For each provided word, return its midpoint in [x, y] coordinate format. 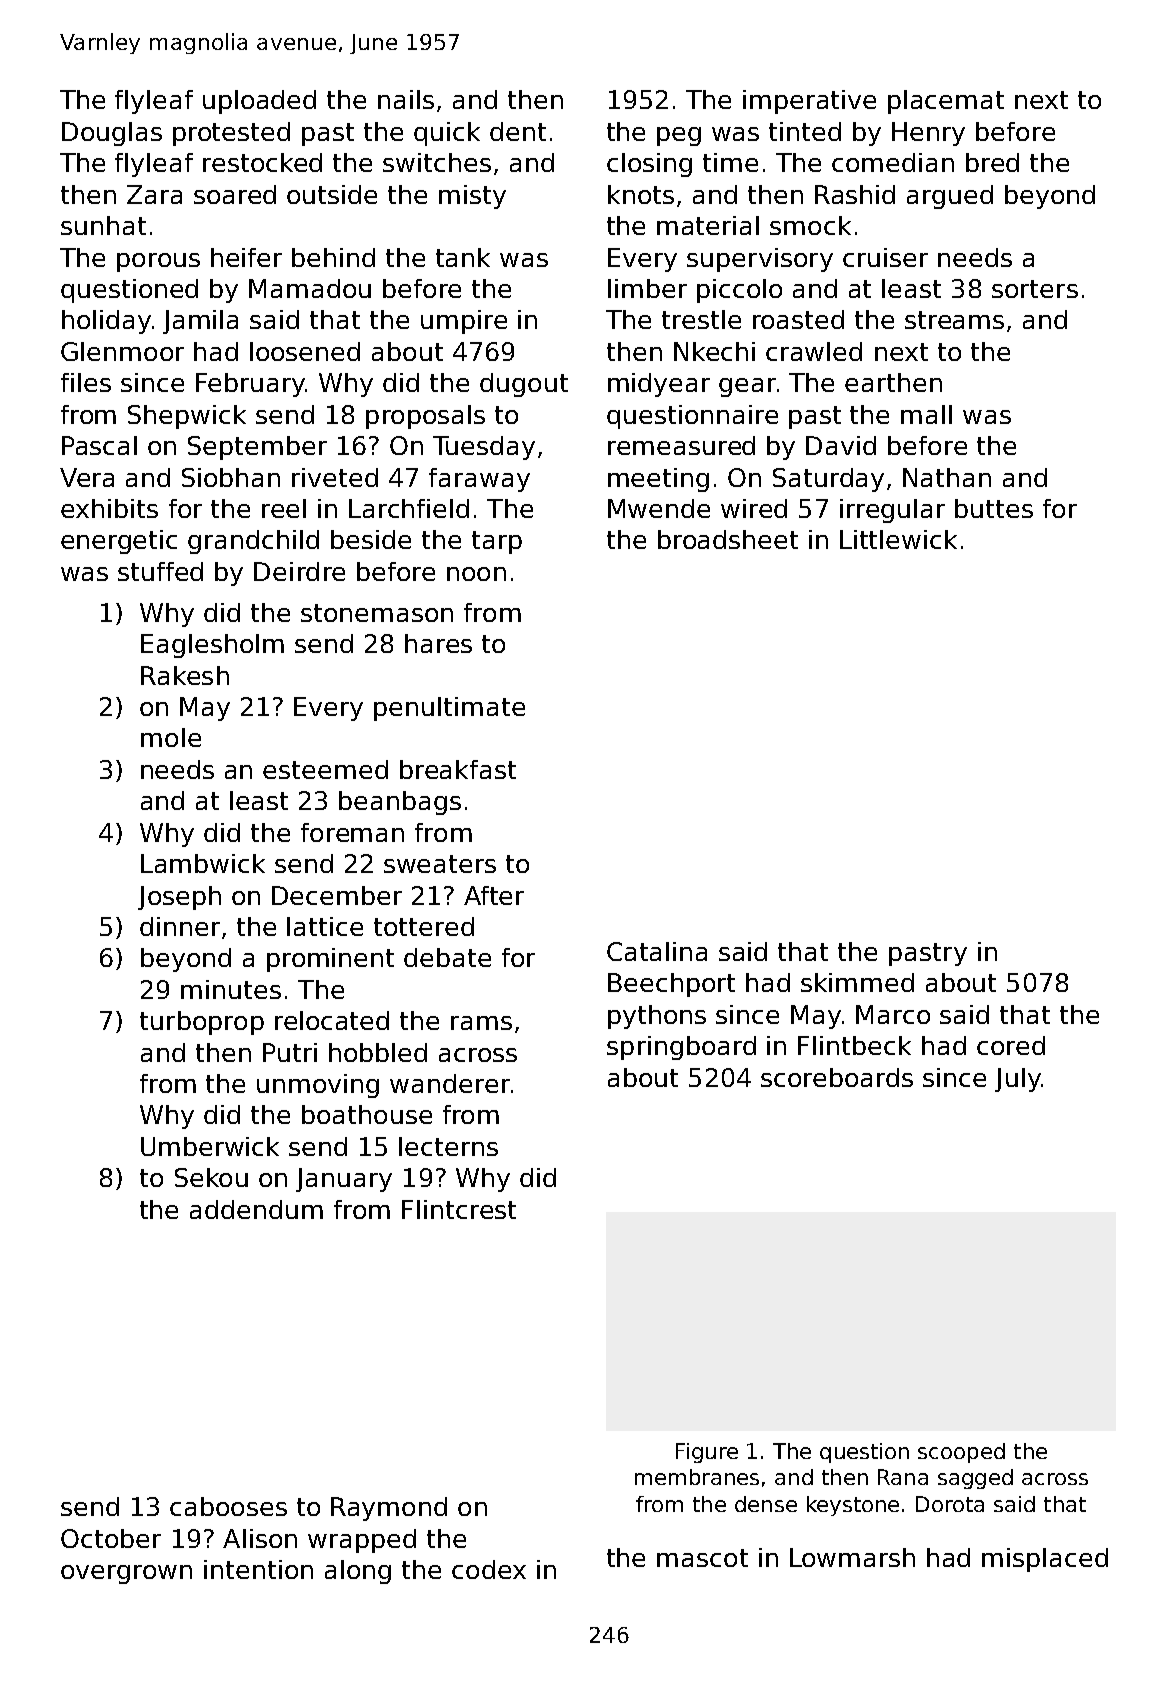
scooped [961, 1453]
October [111, 1538]
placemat [946, 102]
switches [437, 162]
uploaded [259, 102]
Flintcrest [459, 1209]
